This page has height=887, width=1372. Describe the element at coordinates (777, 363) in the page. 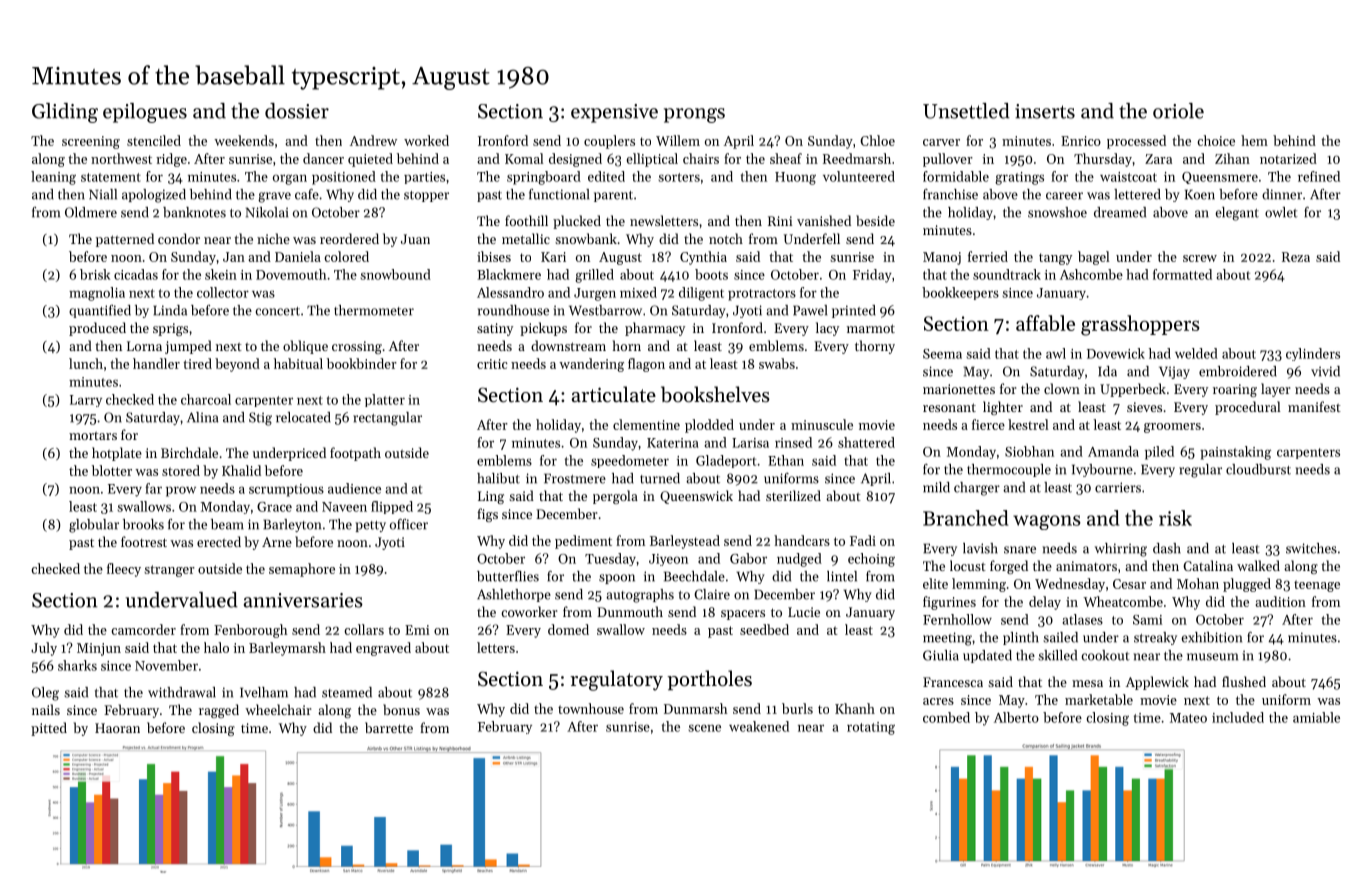

I see `swabs` at that location.
